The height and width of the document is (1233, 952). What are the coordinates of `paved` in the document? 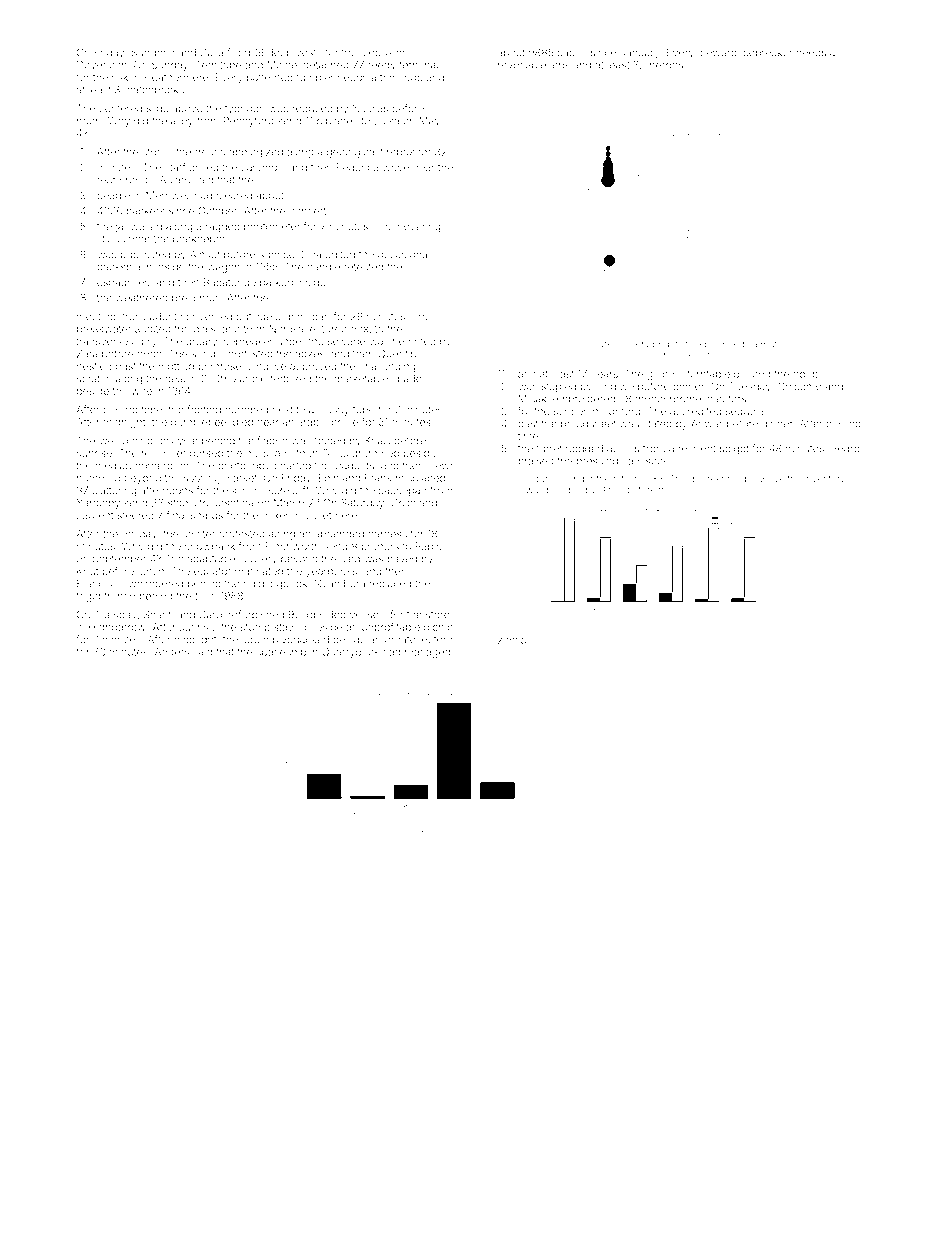 It's located at (402, 560).
